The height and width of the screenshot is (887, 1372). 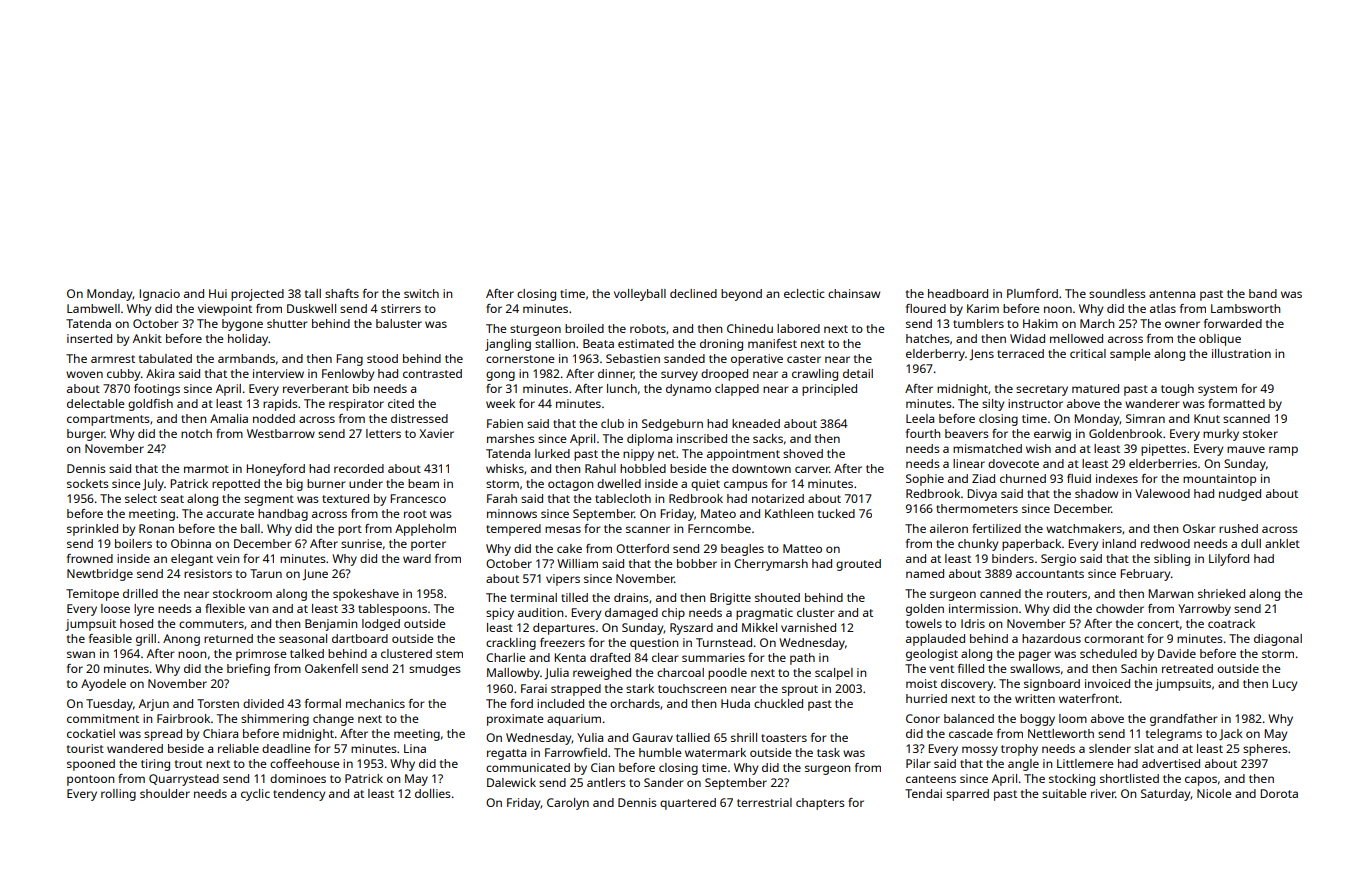 What do you see at coordinates (342, 293) in the screenshot?
I see `shafts` at bounding box center [342, 293].
